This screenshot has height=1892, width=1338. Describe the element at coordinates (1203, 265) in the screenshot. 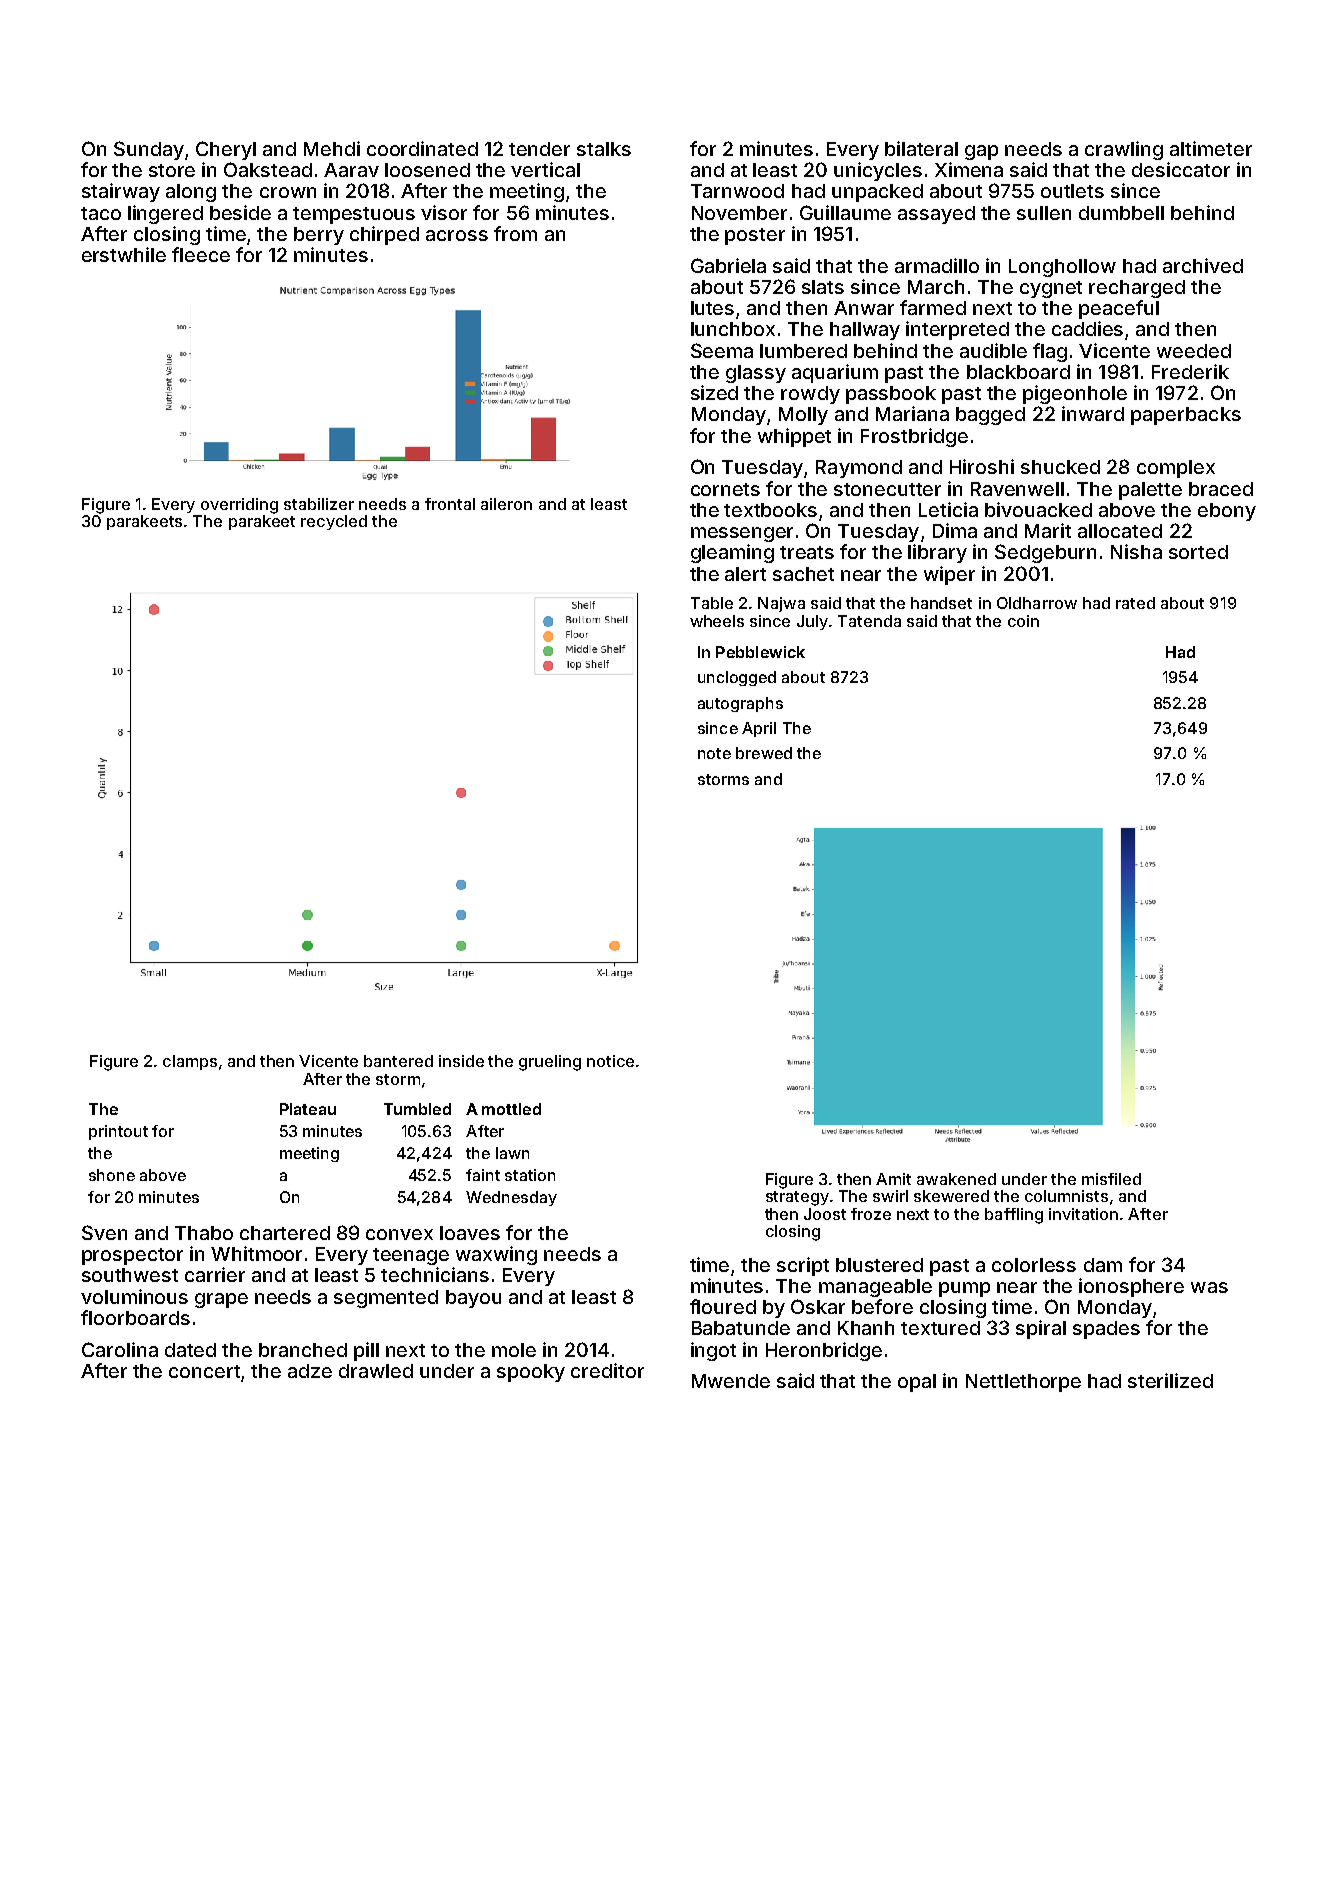

I see `archived` at that location.
